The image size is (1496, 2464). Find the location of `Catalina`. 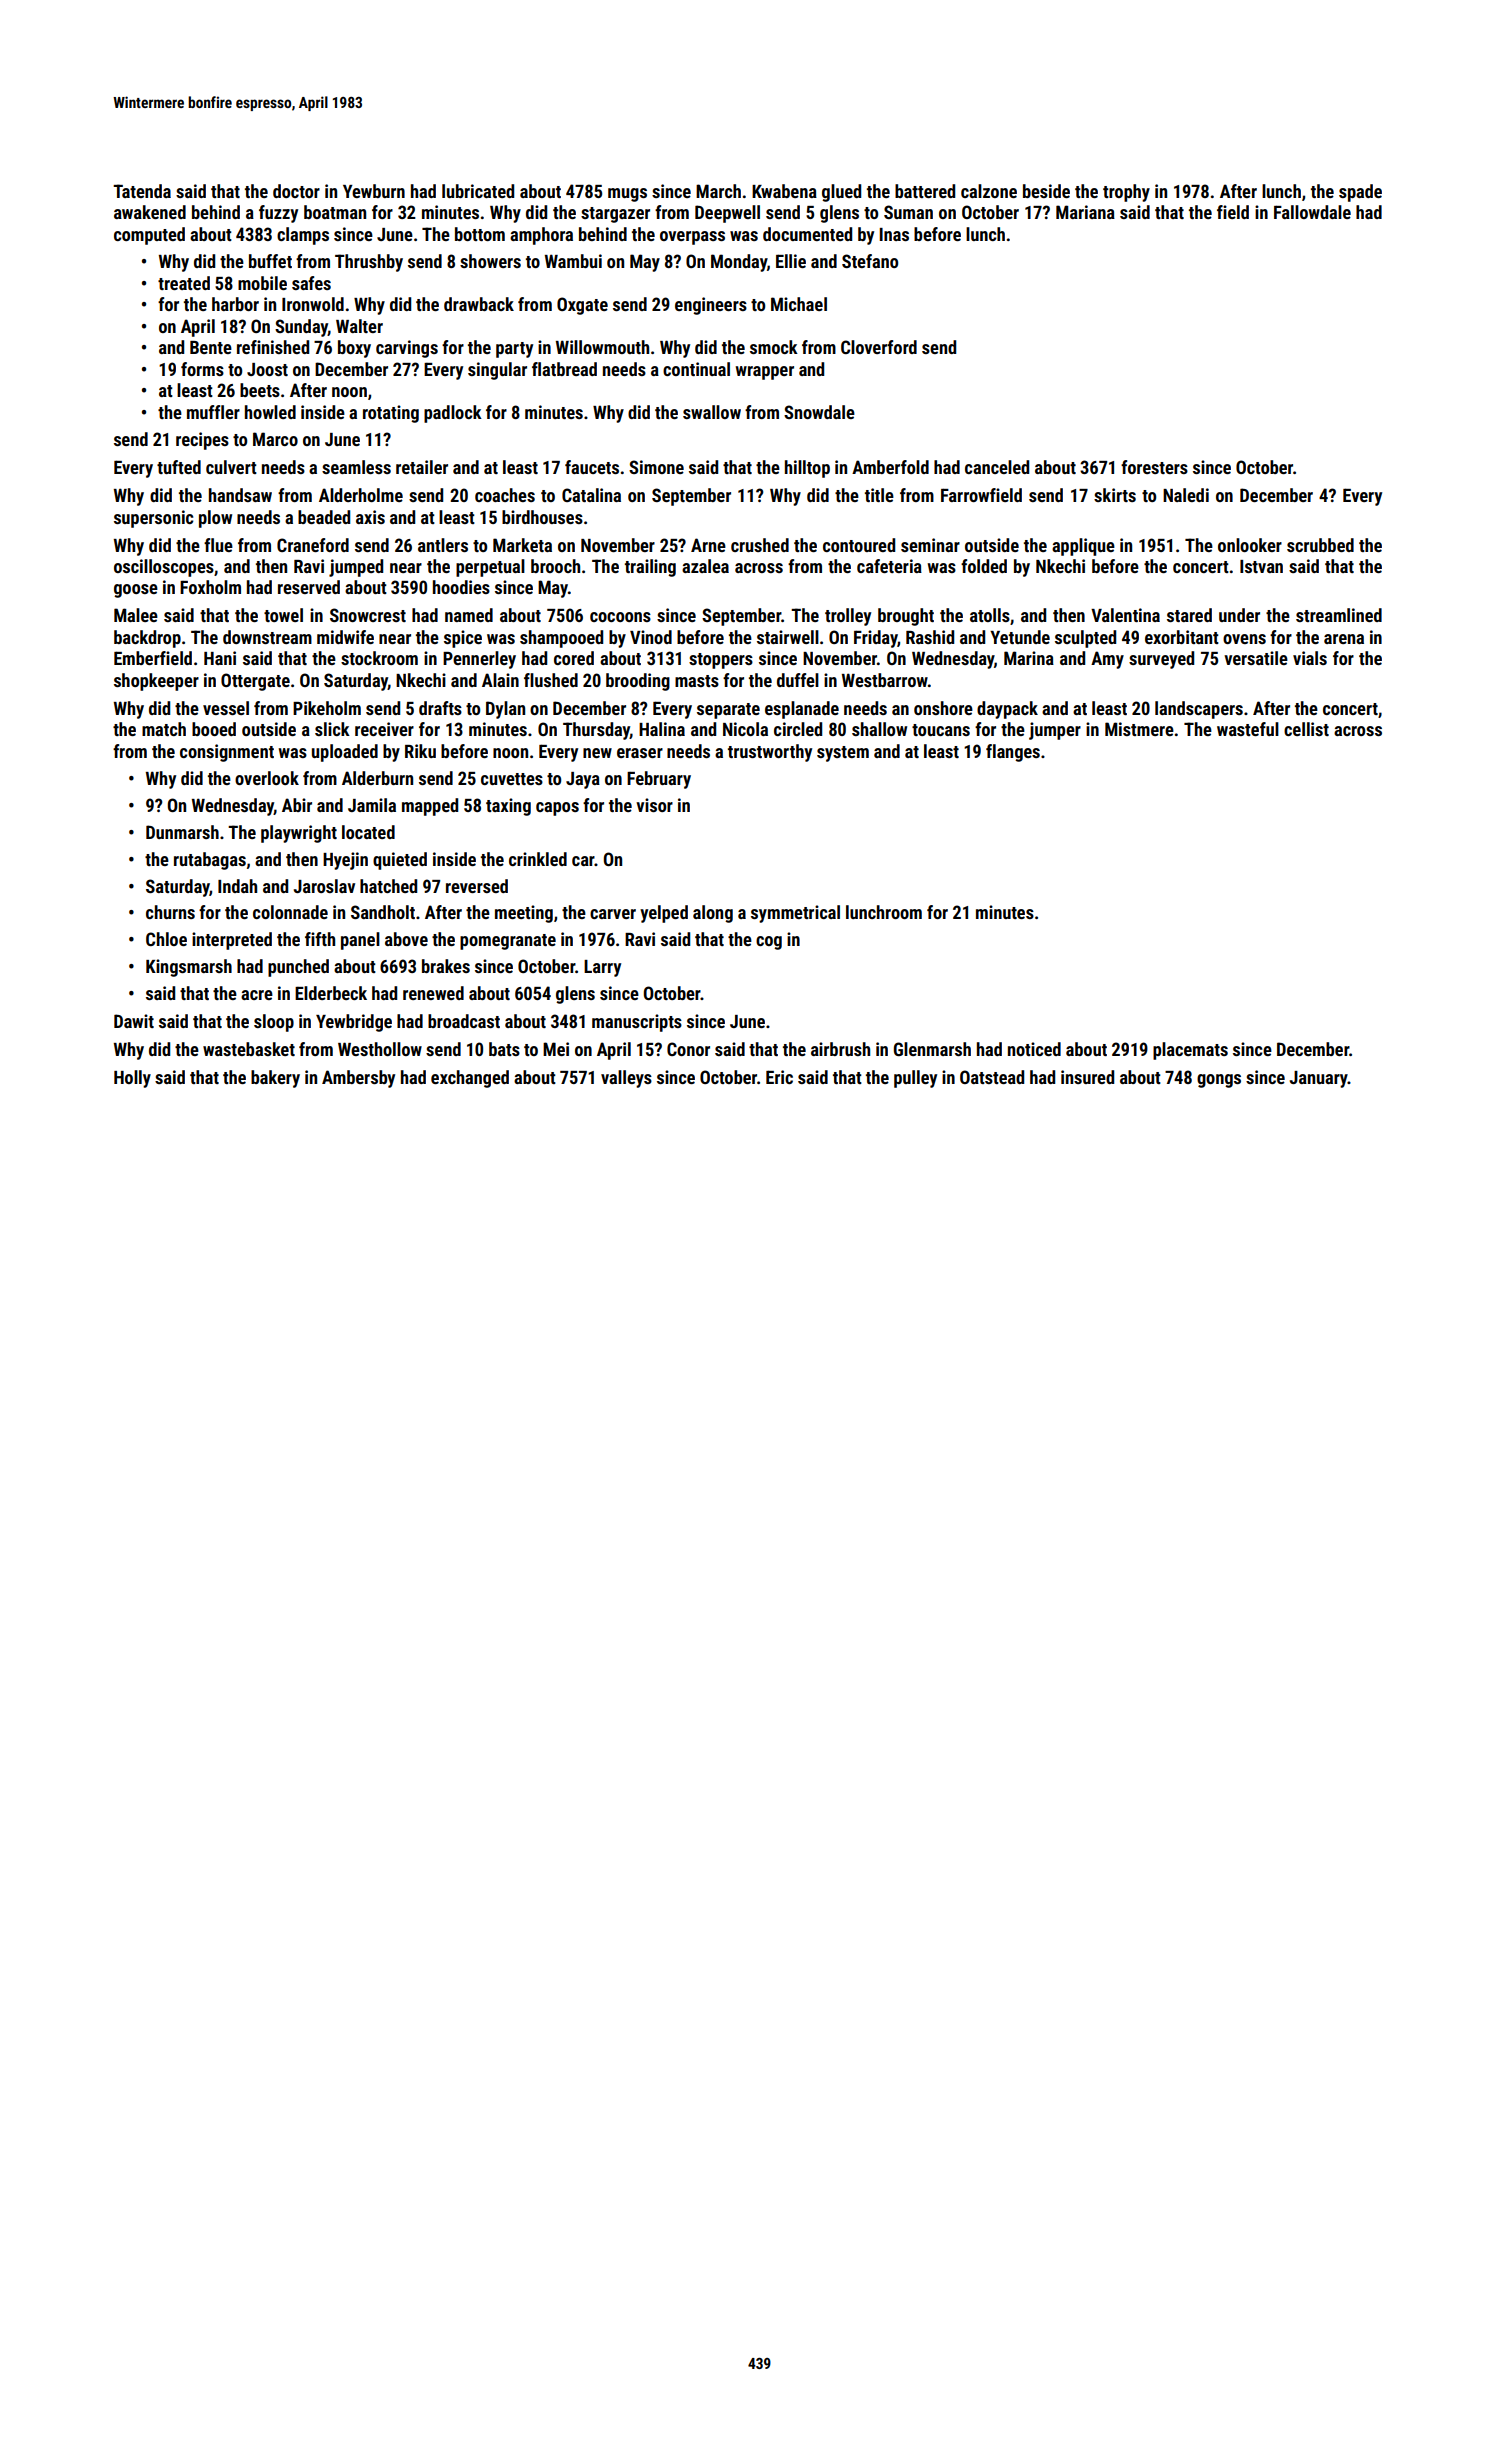

Catalina is located at coordinates (591, 495).
